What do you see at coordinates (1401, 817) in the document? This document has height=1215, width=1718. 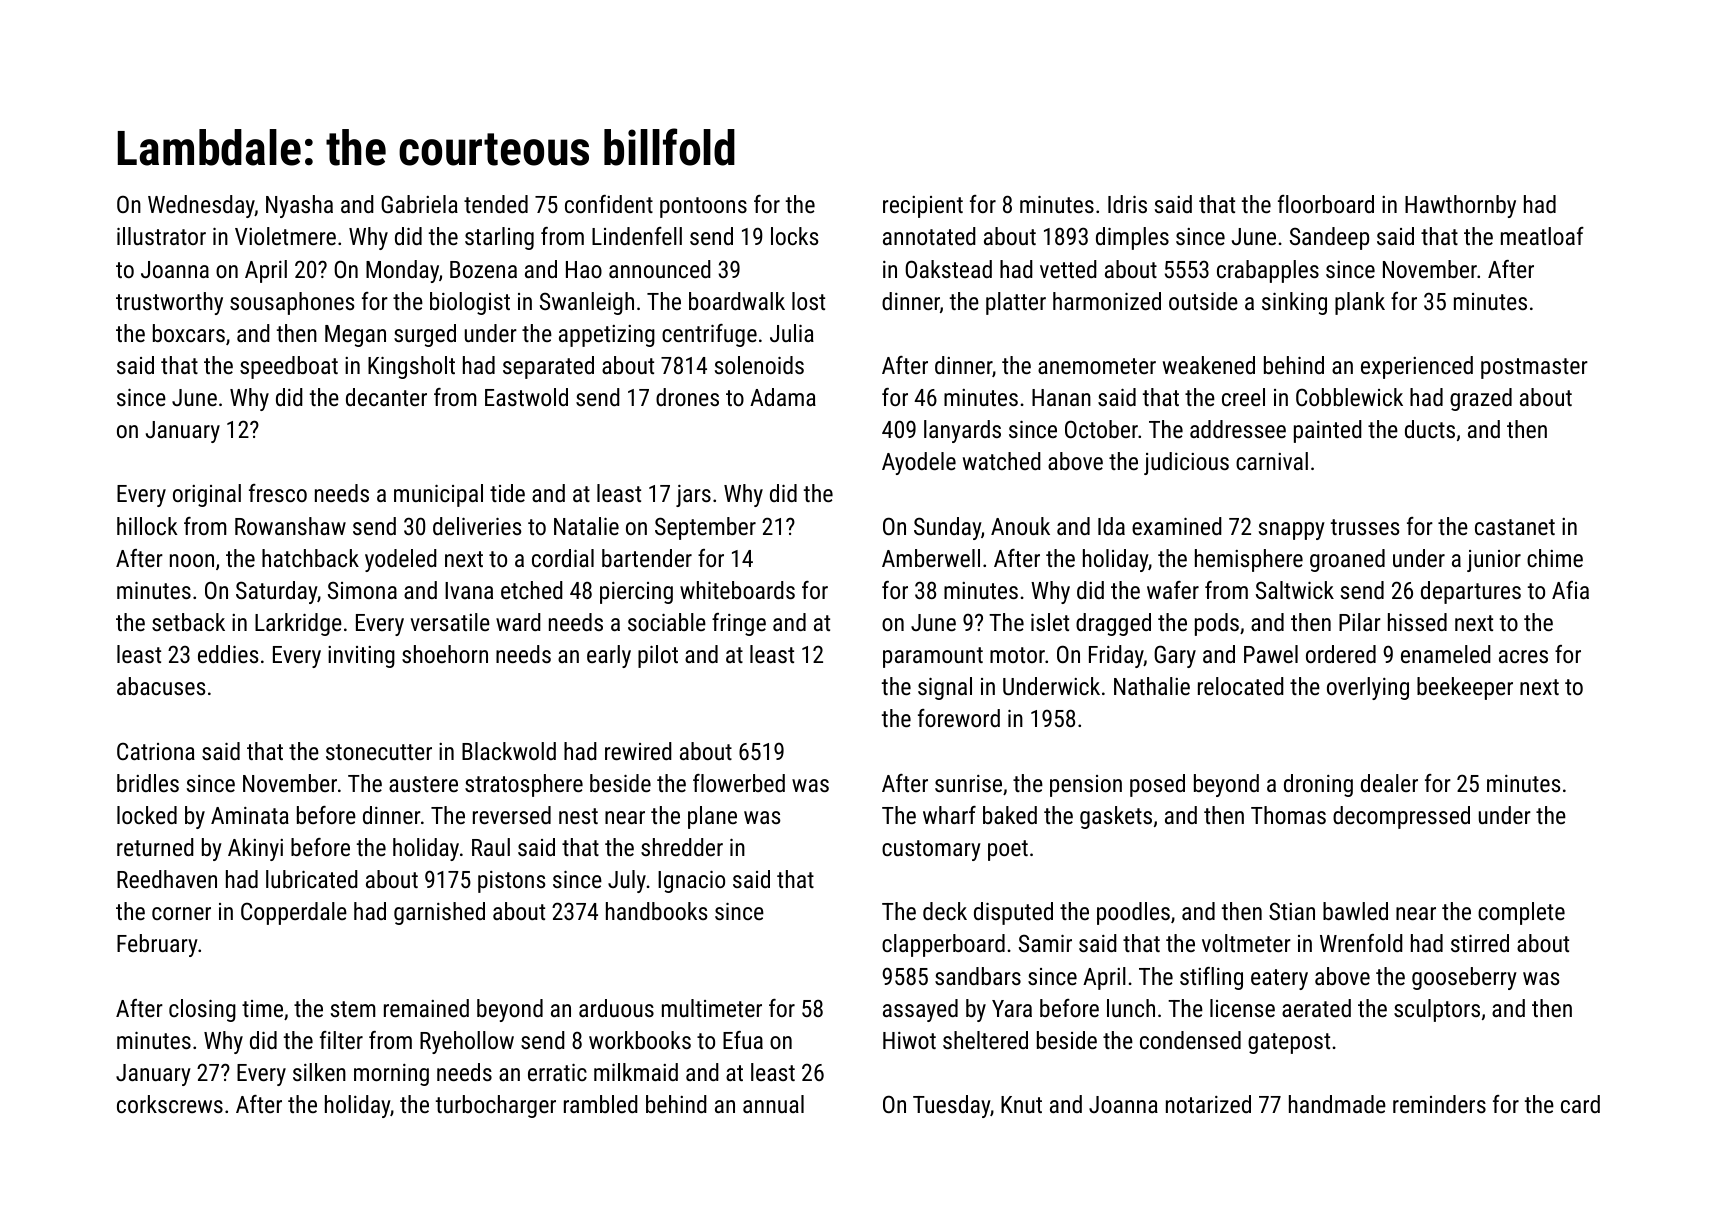 I see `decompressed` at bounding box center [1401, 817].
